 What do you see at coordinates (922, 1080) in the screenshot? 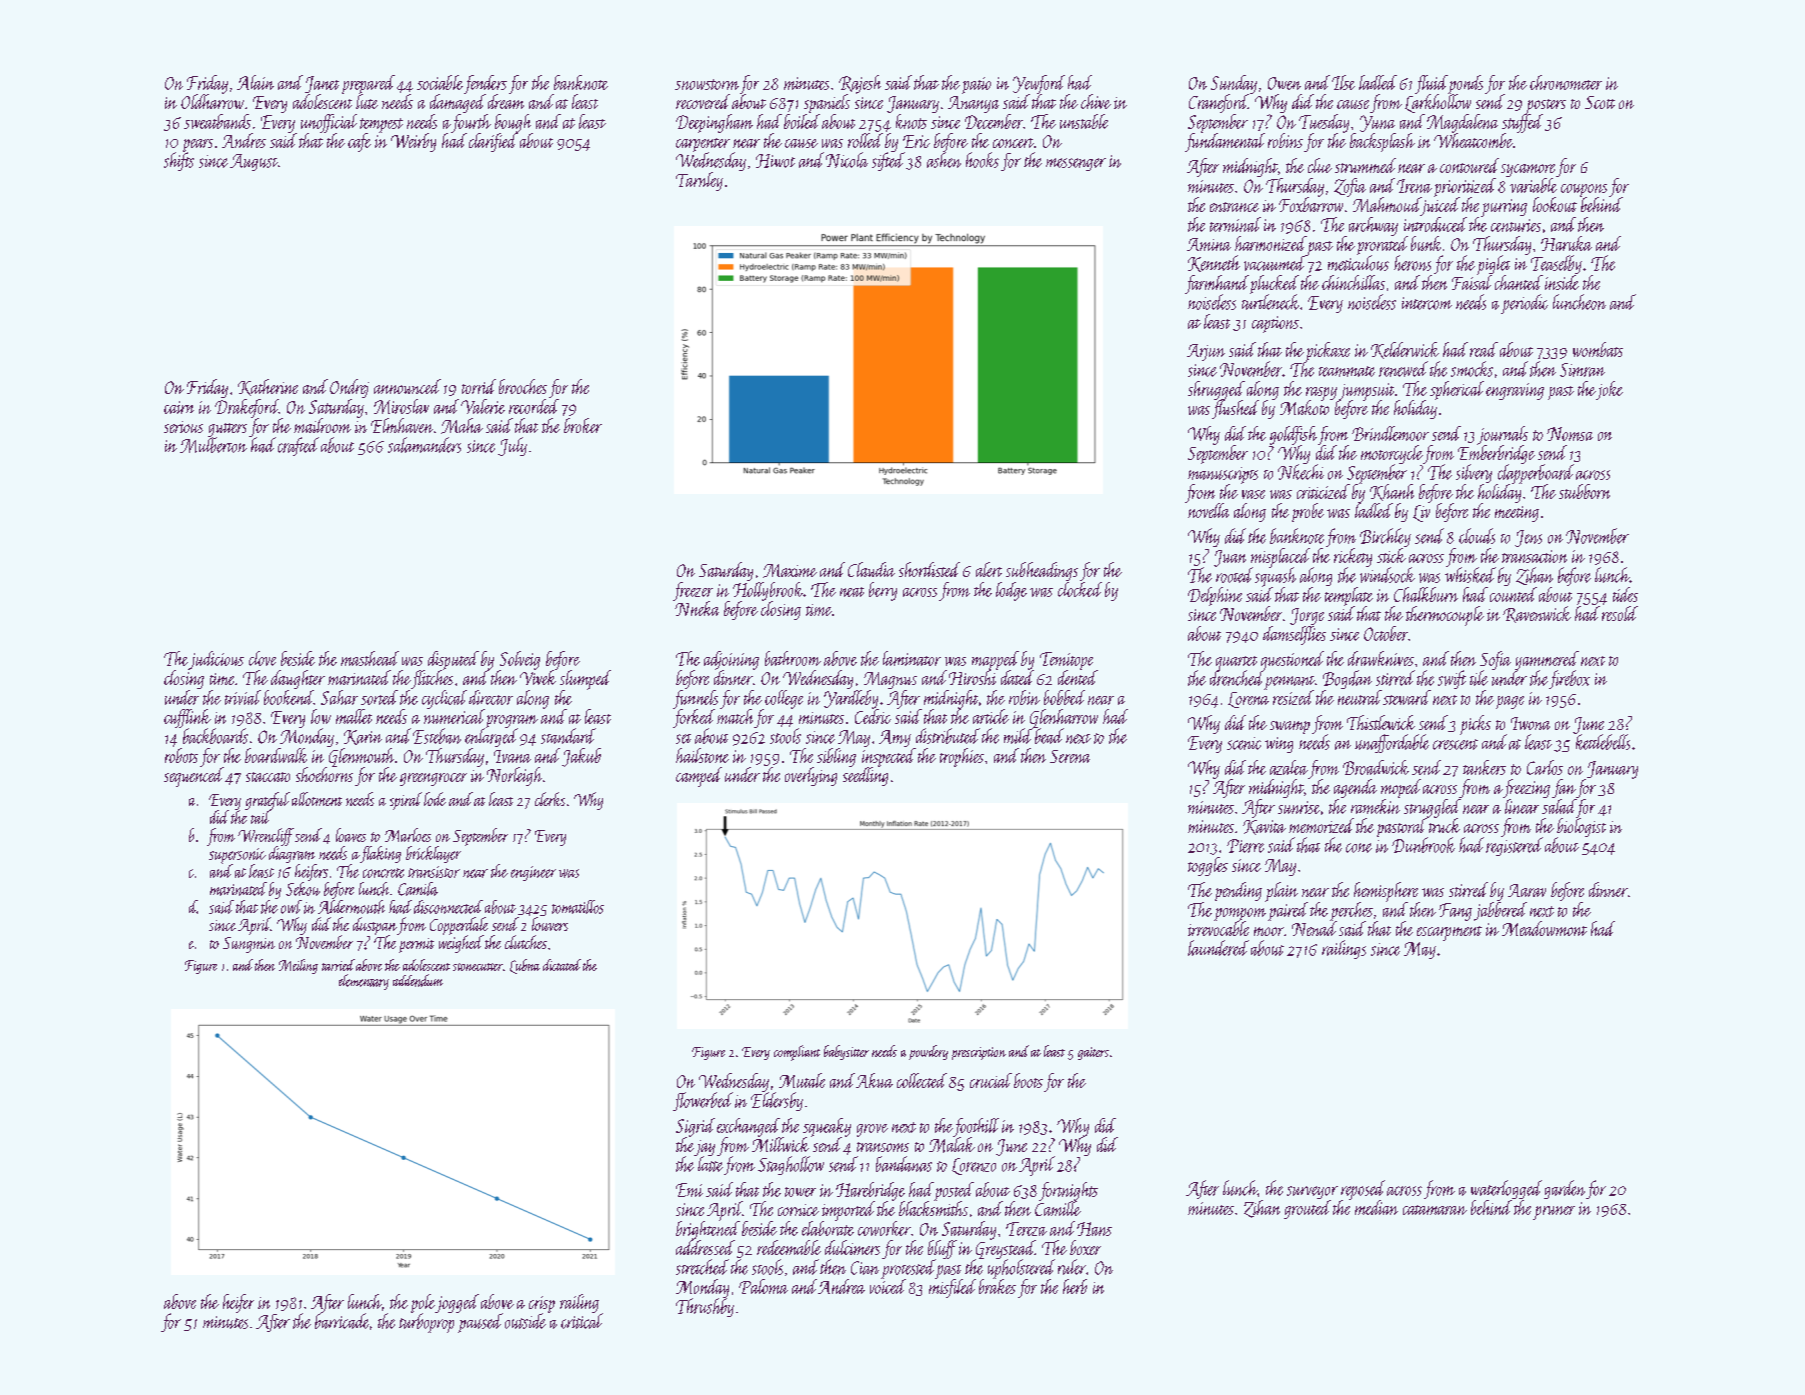
I see `collected` at bounding box center [922, 1080].
